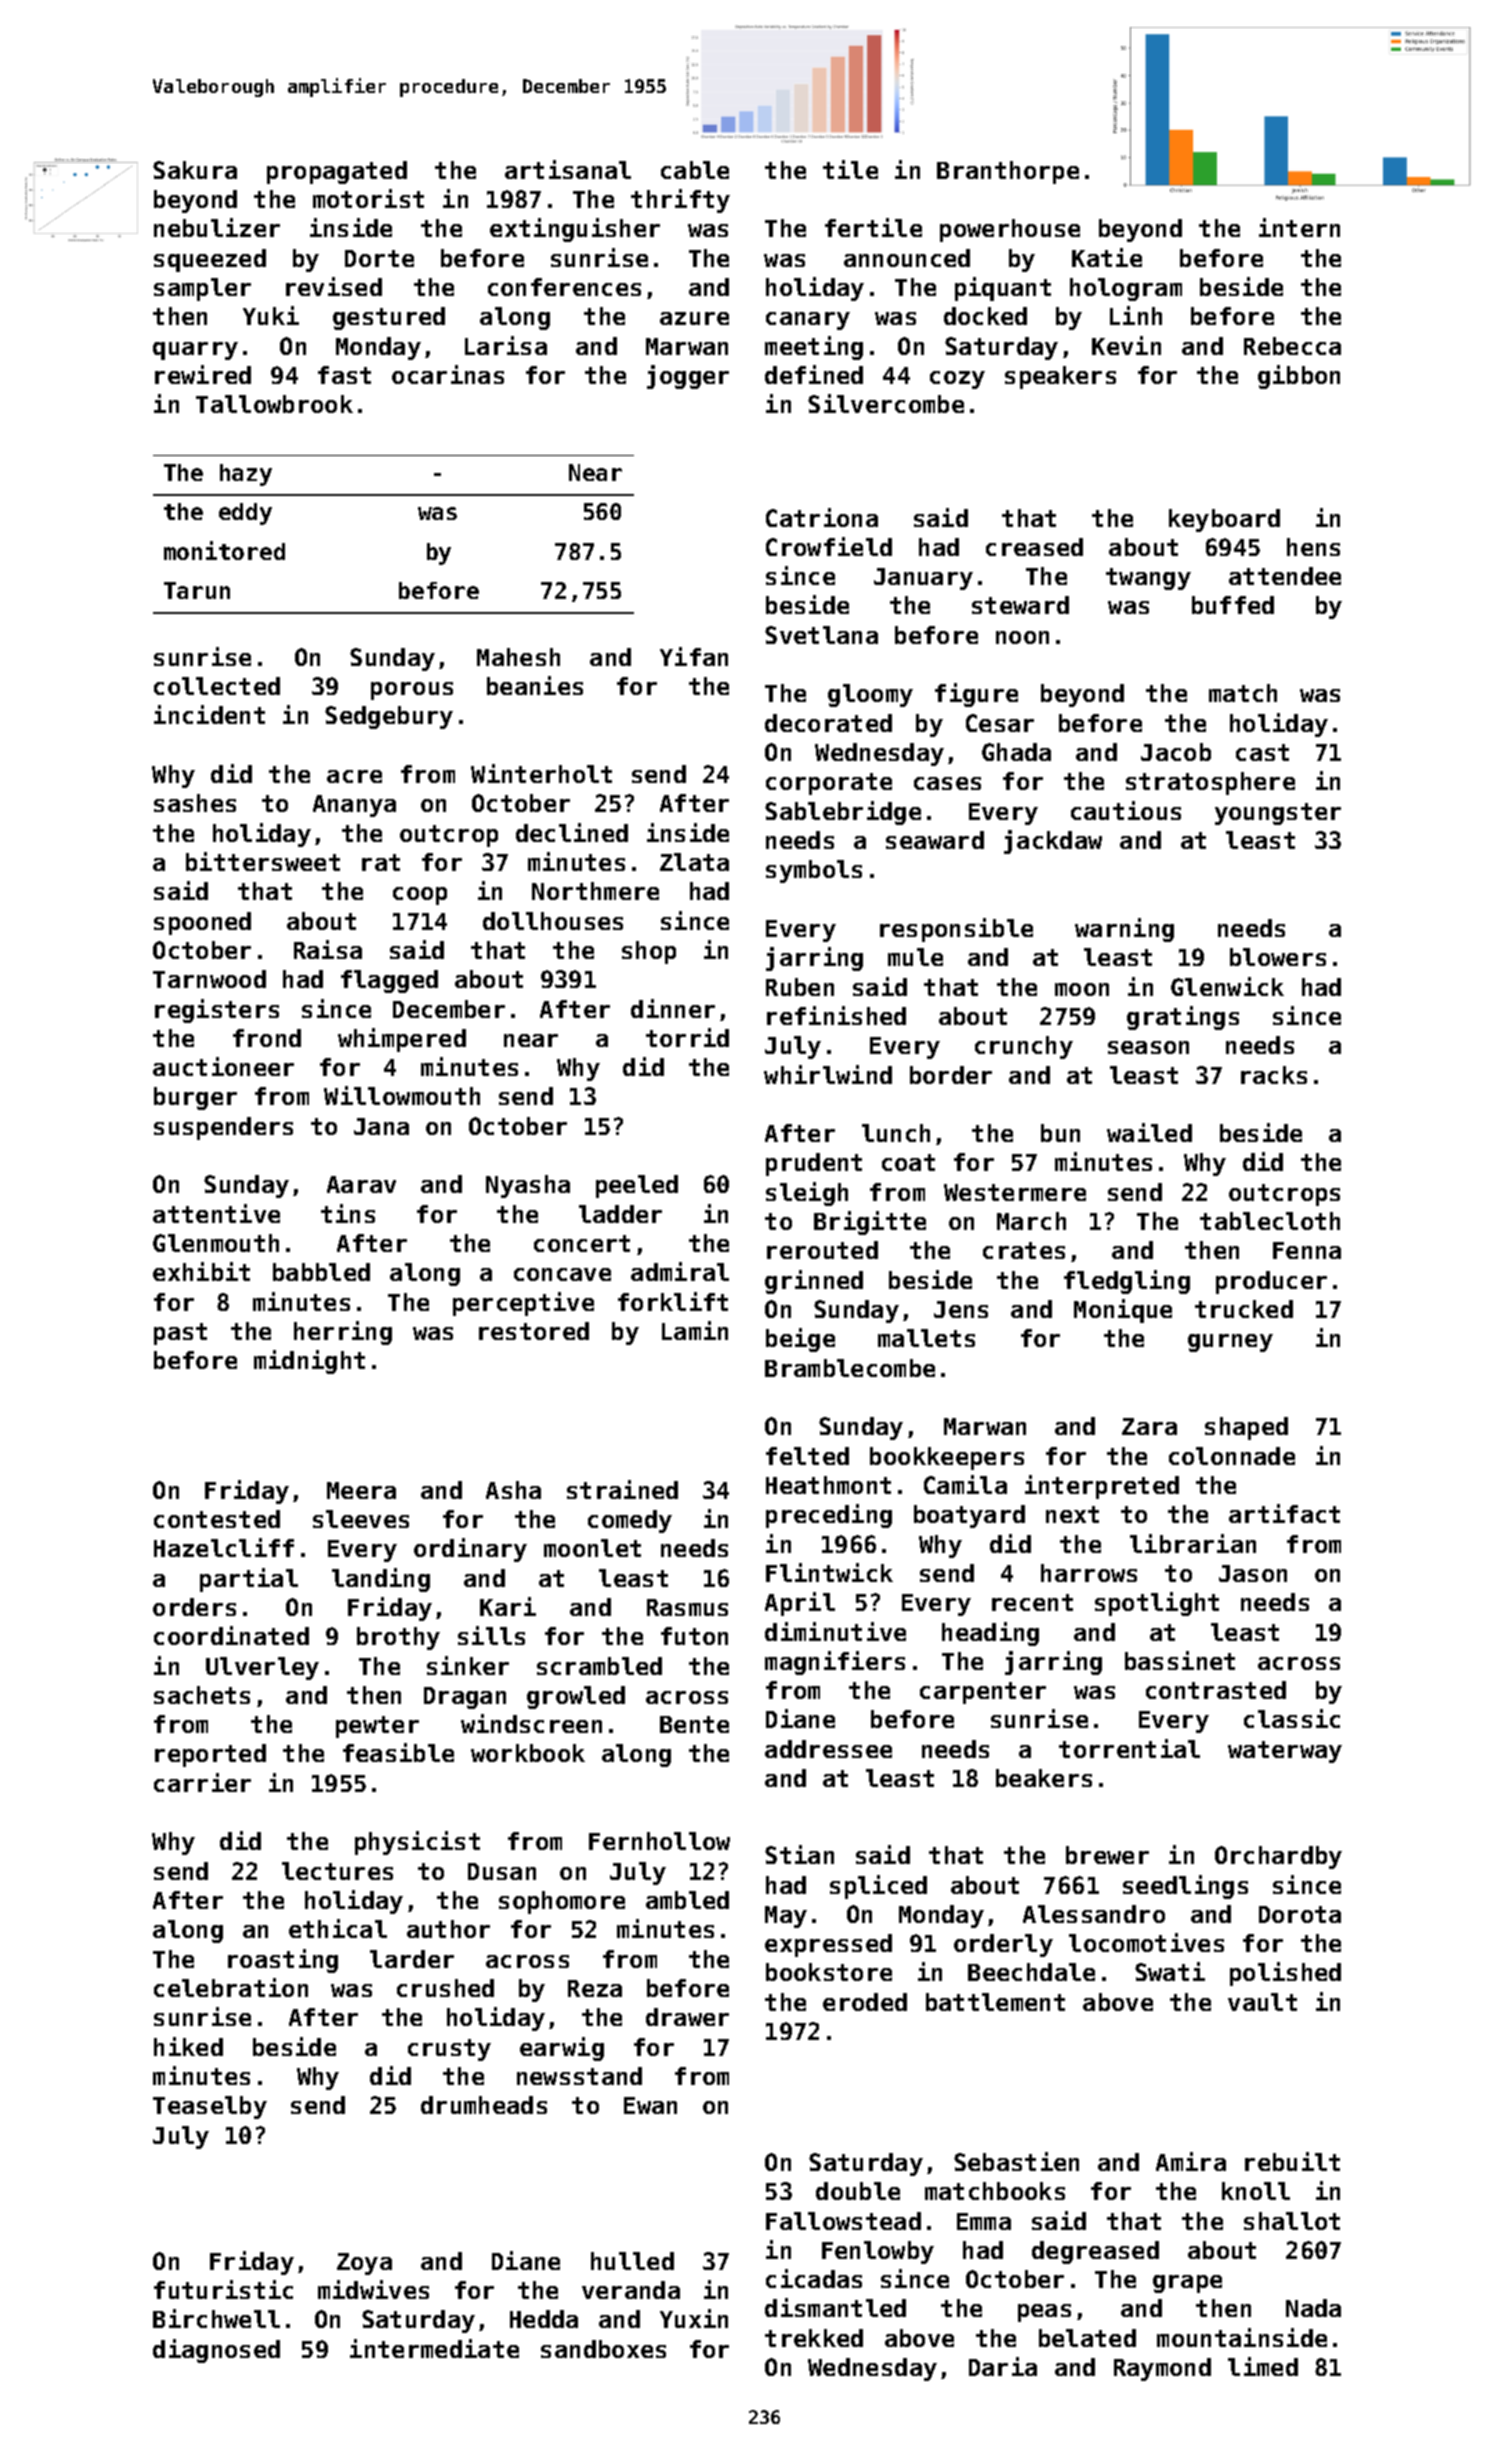  Describe the element at coordinates (194, 1607) in the screenshot. I see `orders` at that location.
